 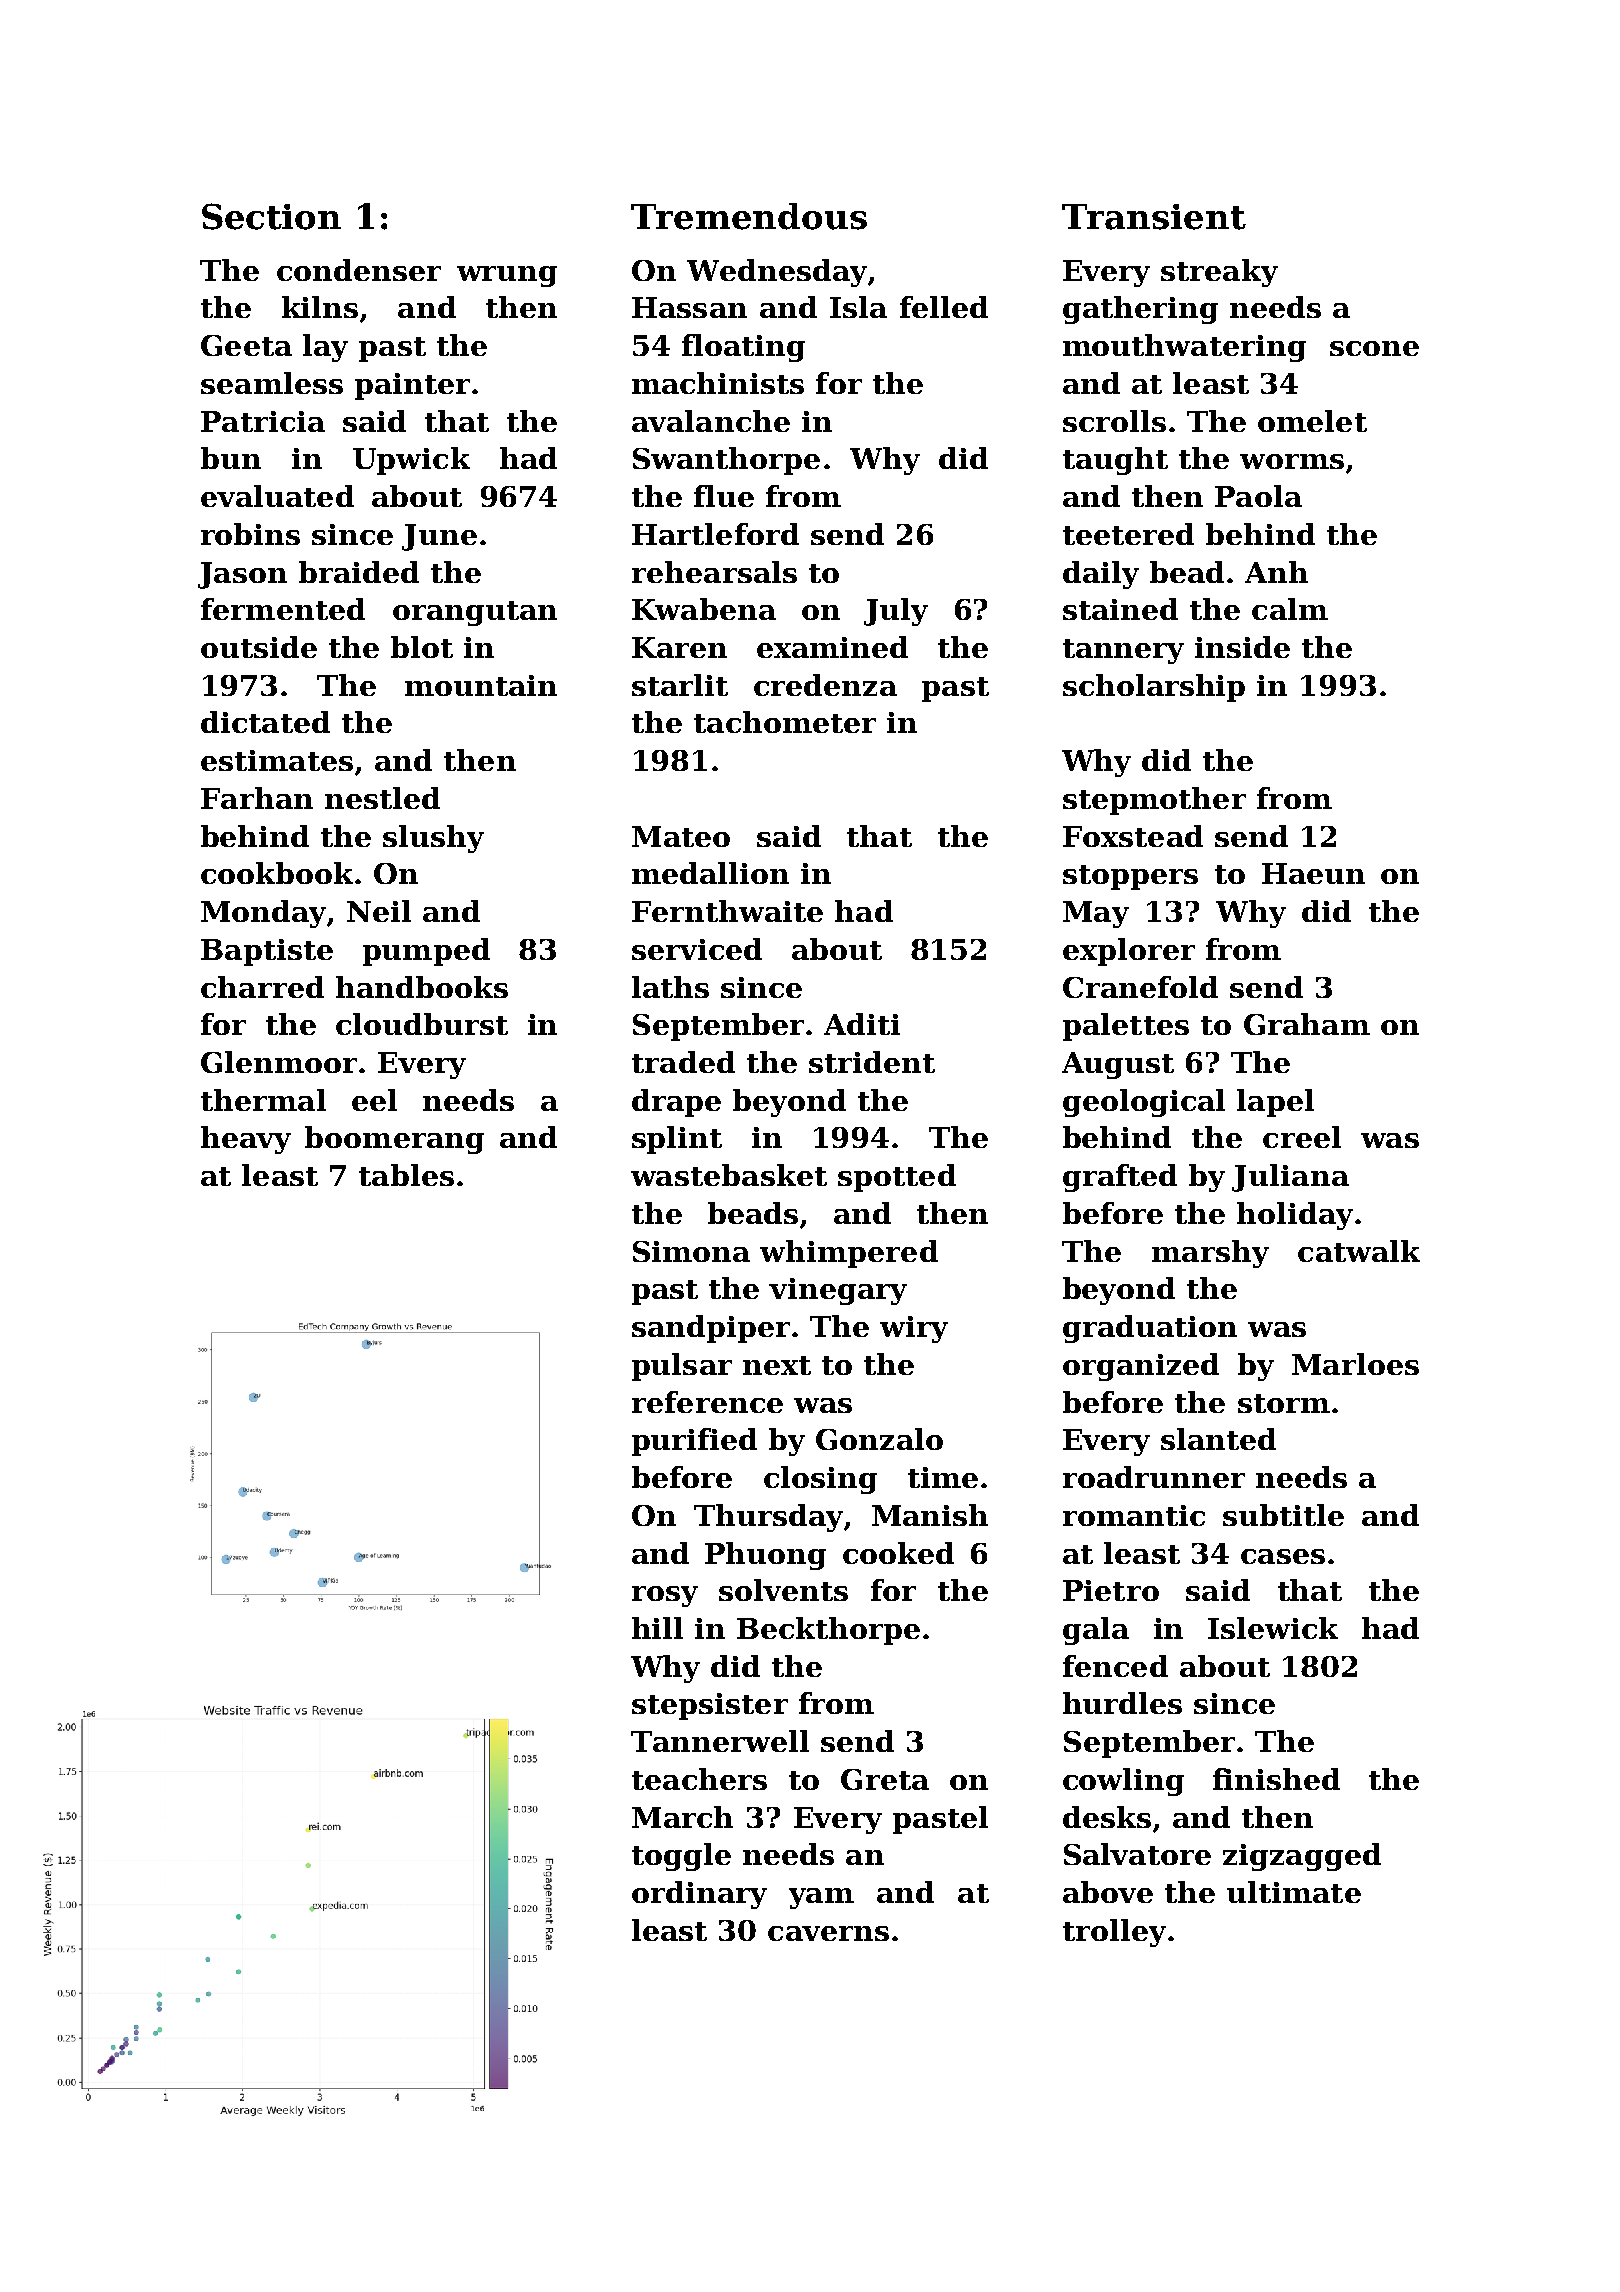 I want to click on ordinary, so click(x=699, y=1895).
